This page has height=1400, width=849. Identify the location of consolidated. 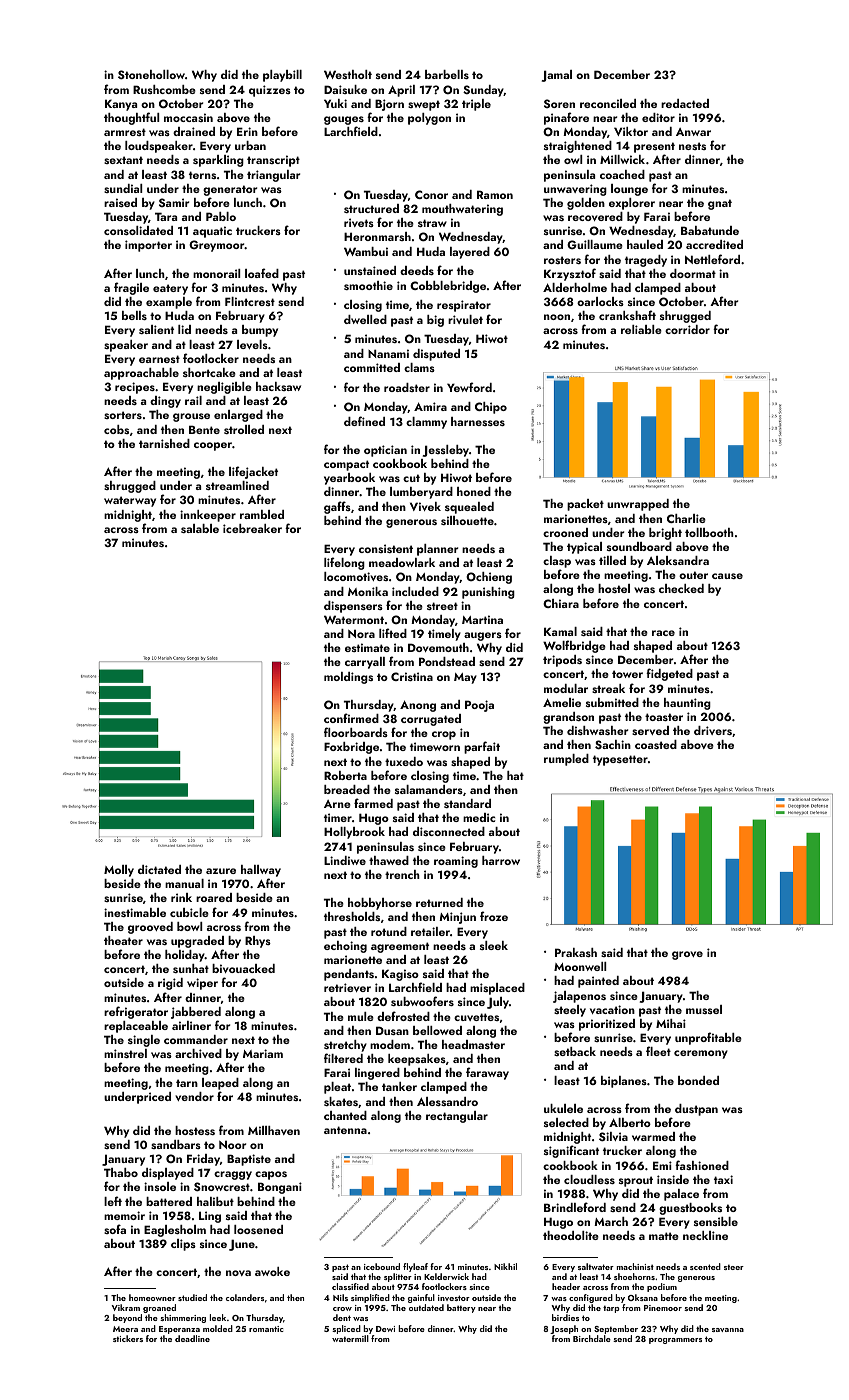
(138, 230).
